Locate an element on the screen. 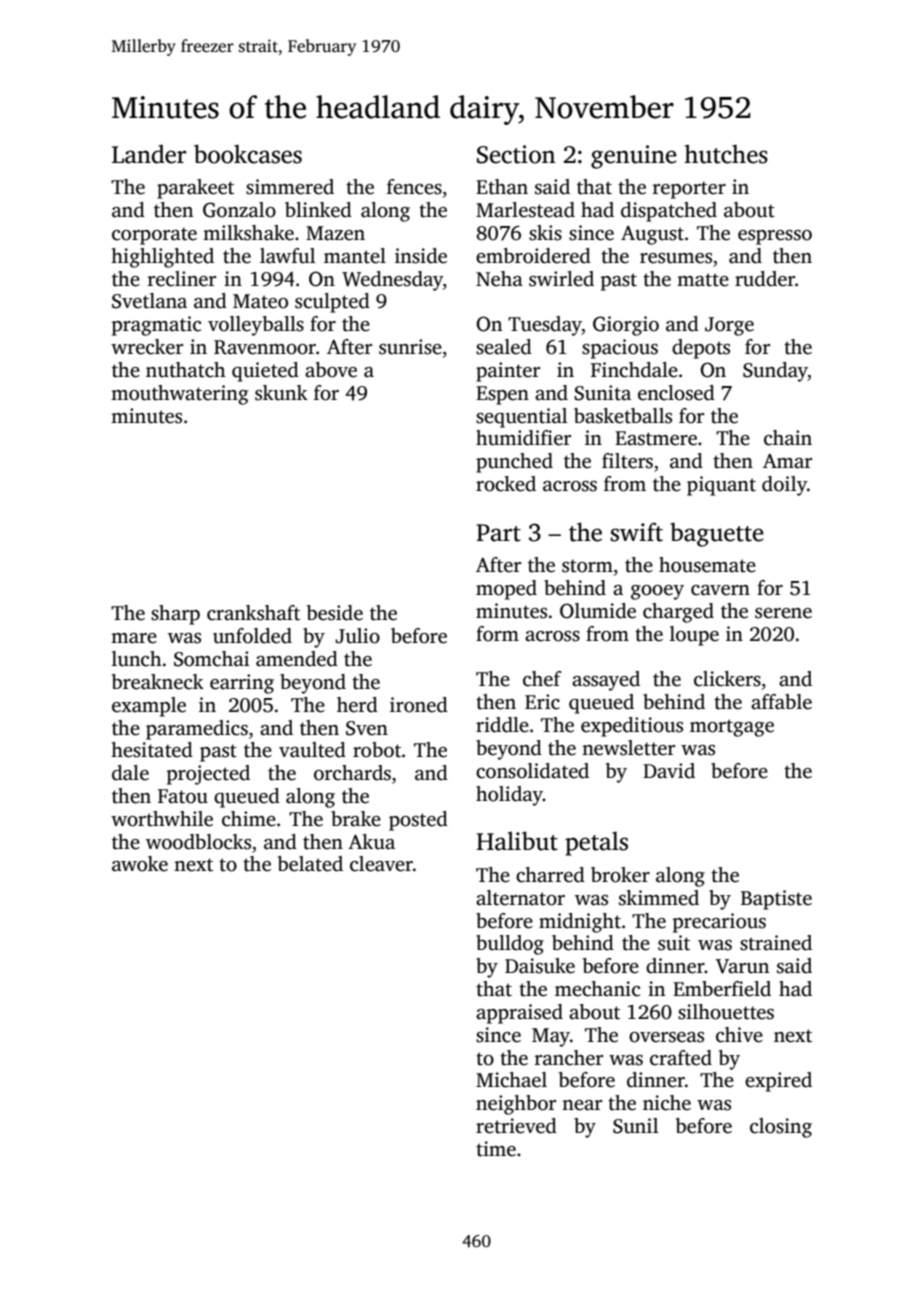 This screenshot has height=1311, width=924. genuine is located at coordinates (634, 157).
